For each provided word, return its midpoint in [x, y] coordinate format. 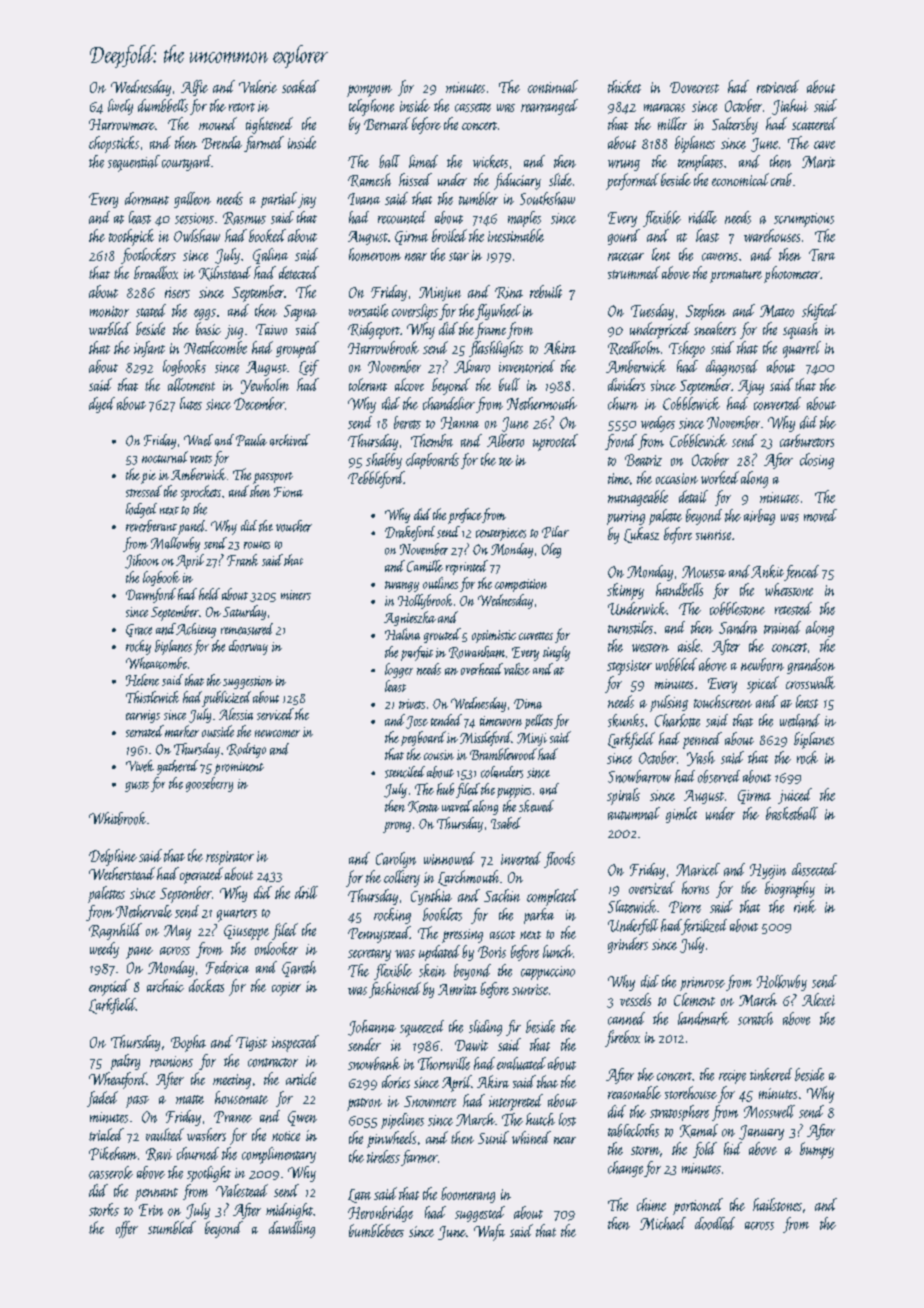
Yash [701, 758]
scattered [814, 123]
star [459, 256]
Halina [402, 634]
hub [445, 789]
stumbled [172, 1227]
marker [182, 731]
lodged [141, 510]
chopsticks [114, 144]
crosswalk [810, 682]
